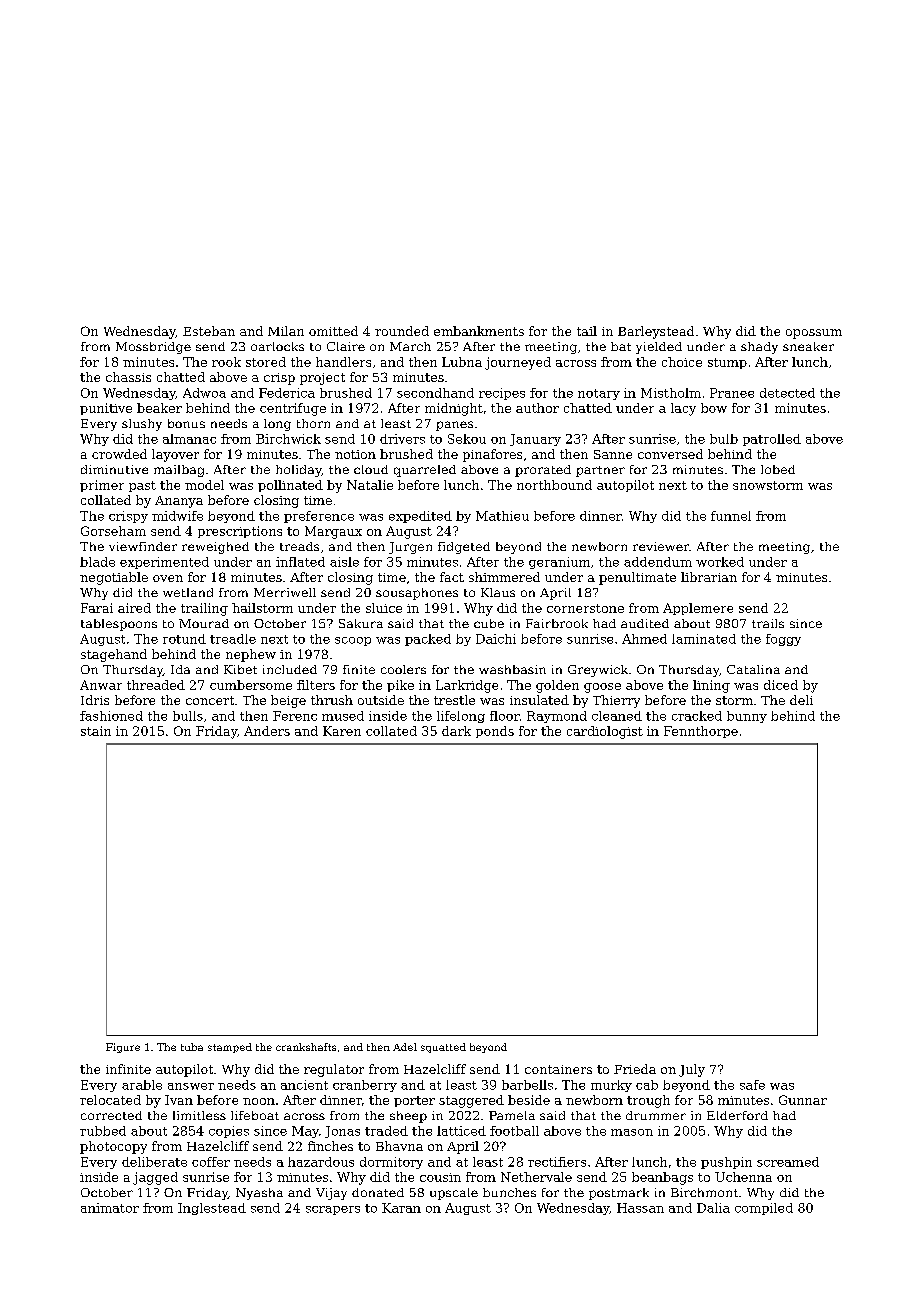 This screenshot has height=1308, width=924. What do you see at coordinates (266, 362) in the screenshot?
I see `stored` at bounding box center [266, 362].
